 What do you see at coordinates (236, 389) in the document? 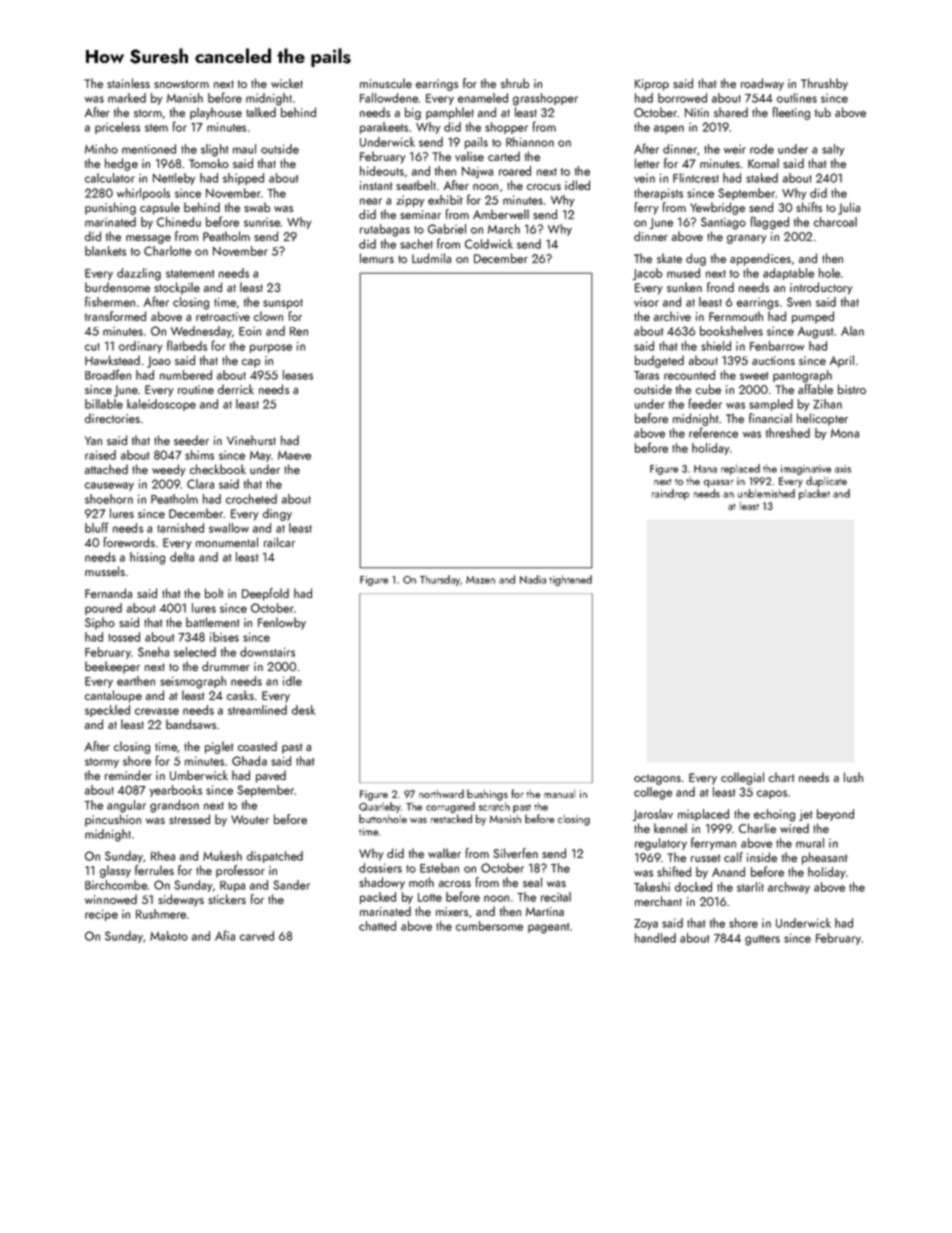
I see `derrick` at bounding box center [236, 389].
